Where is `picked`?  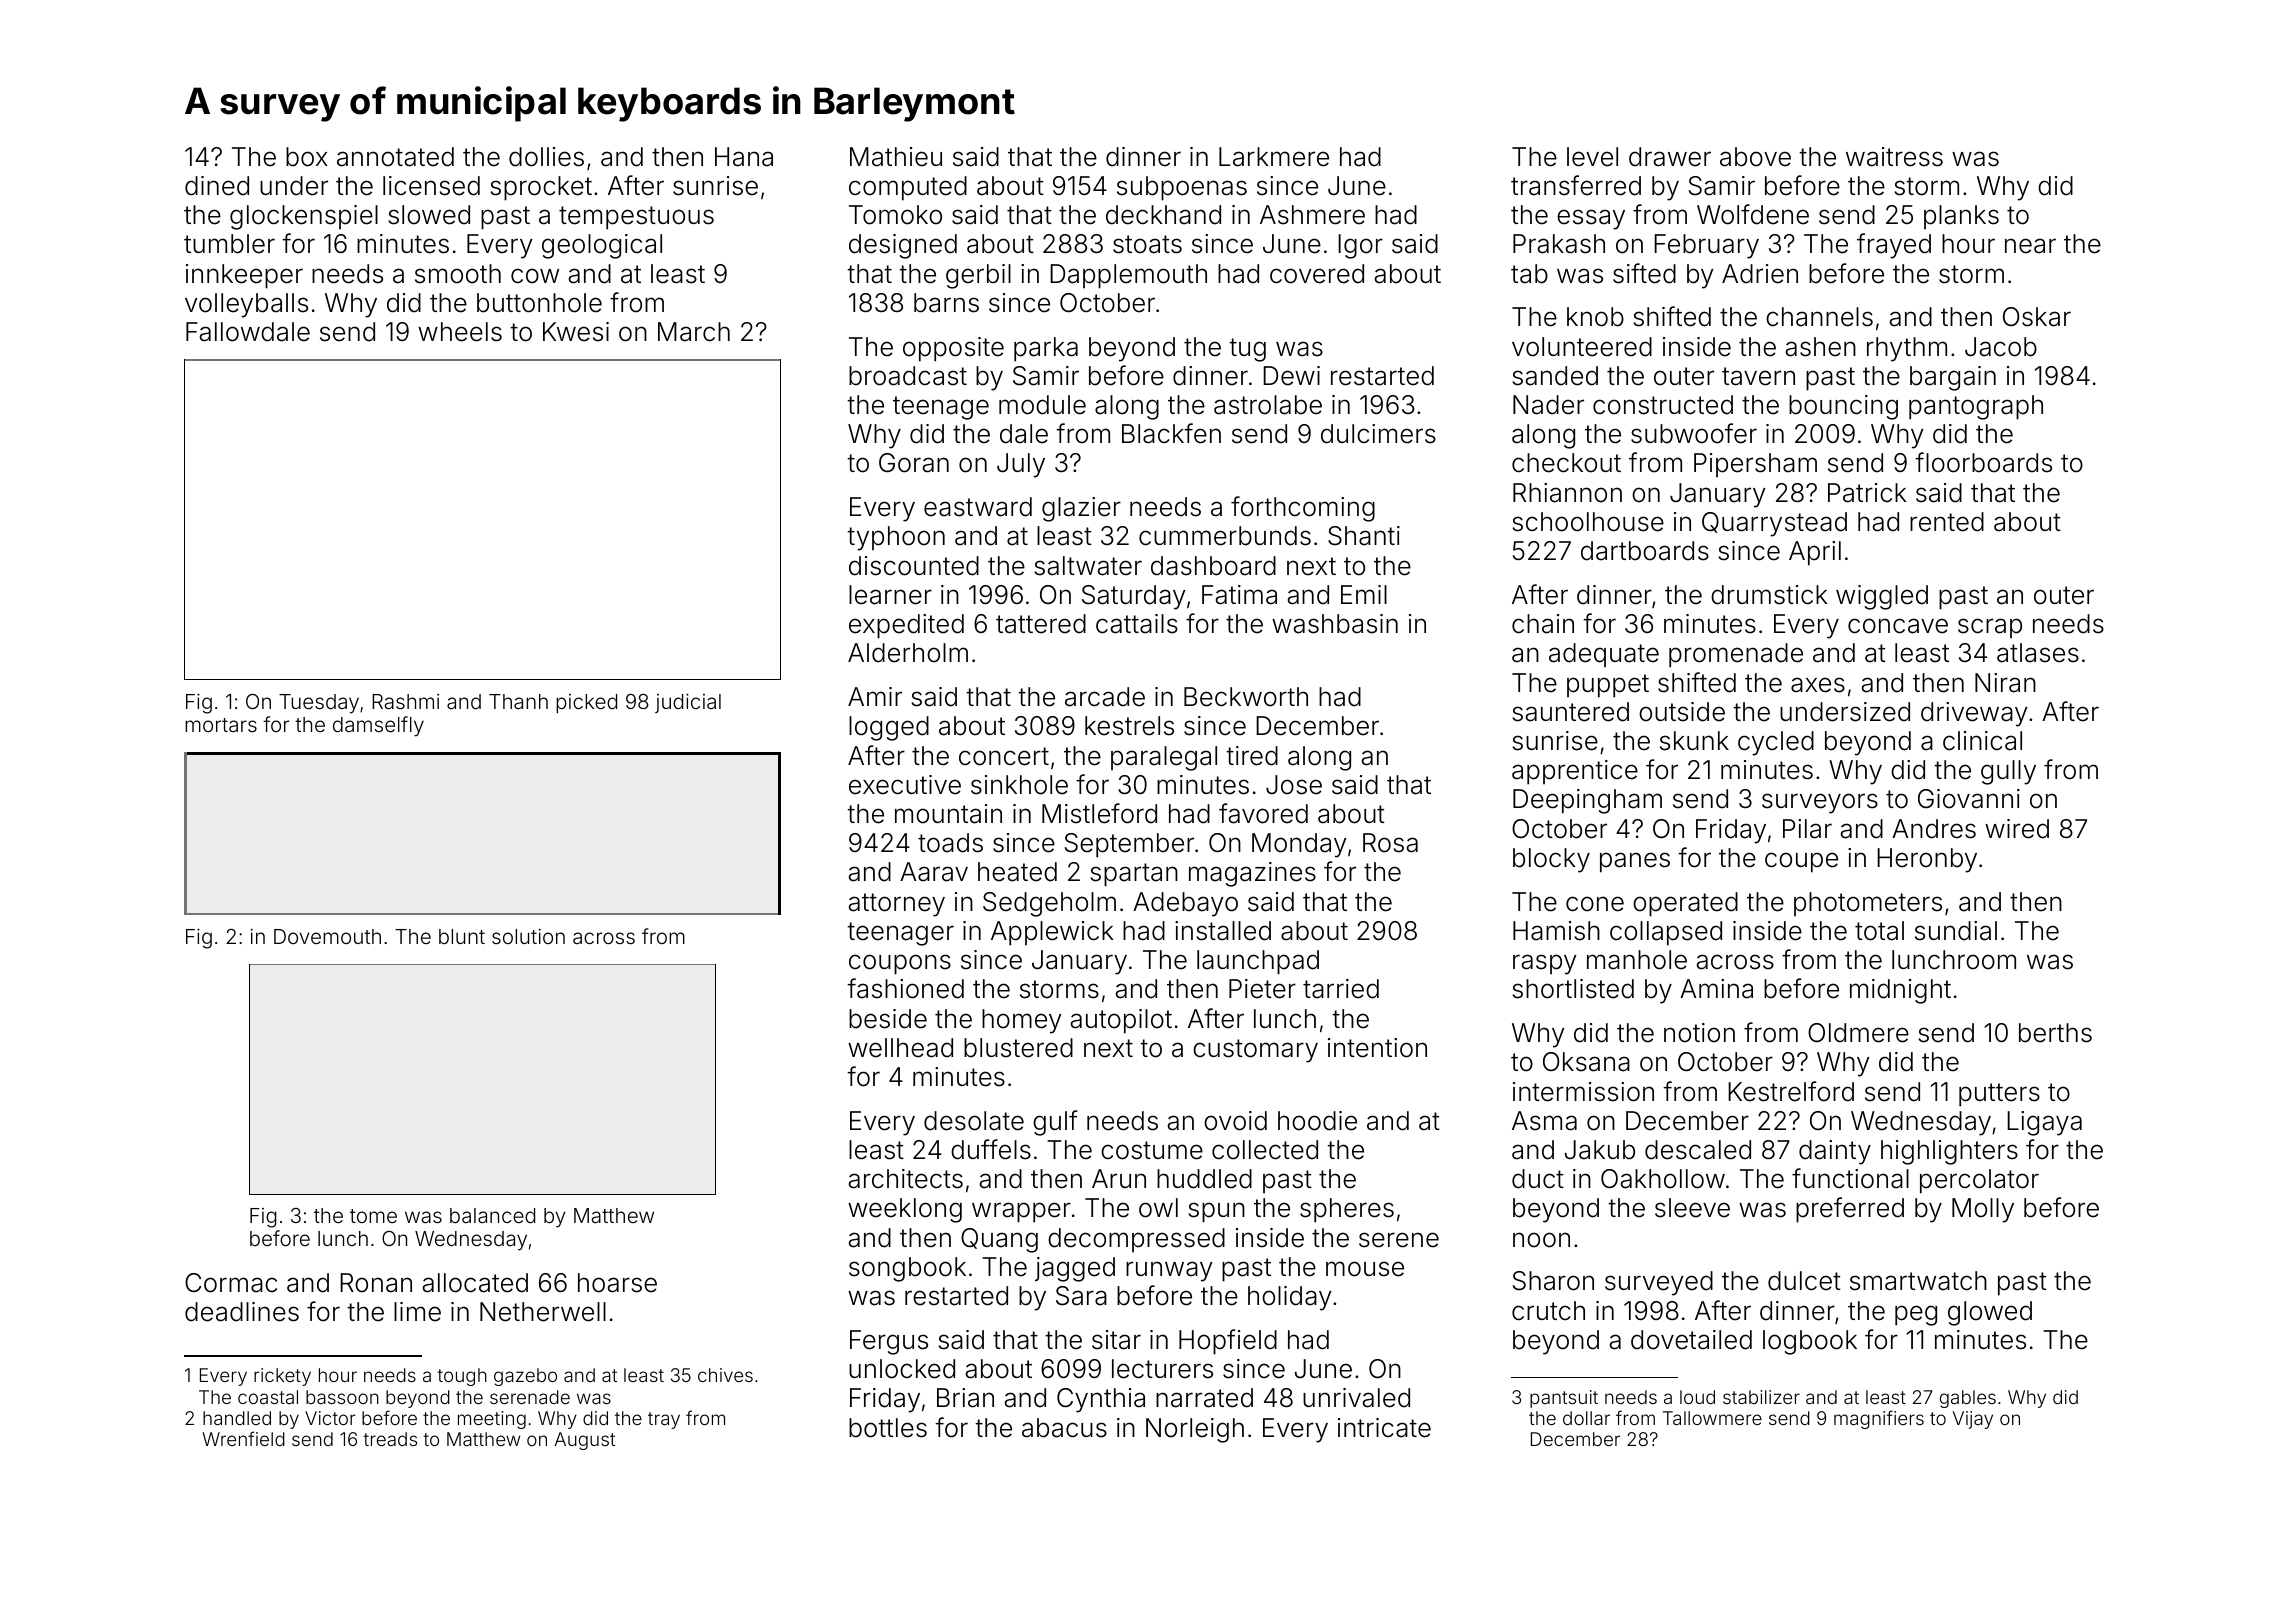 picked is located at coordinates (586, 703).
